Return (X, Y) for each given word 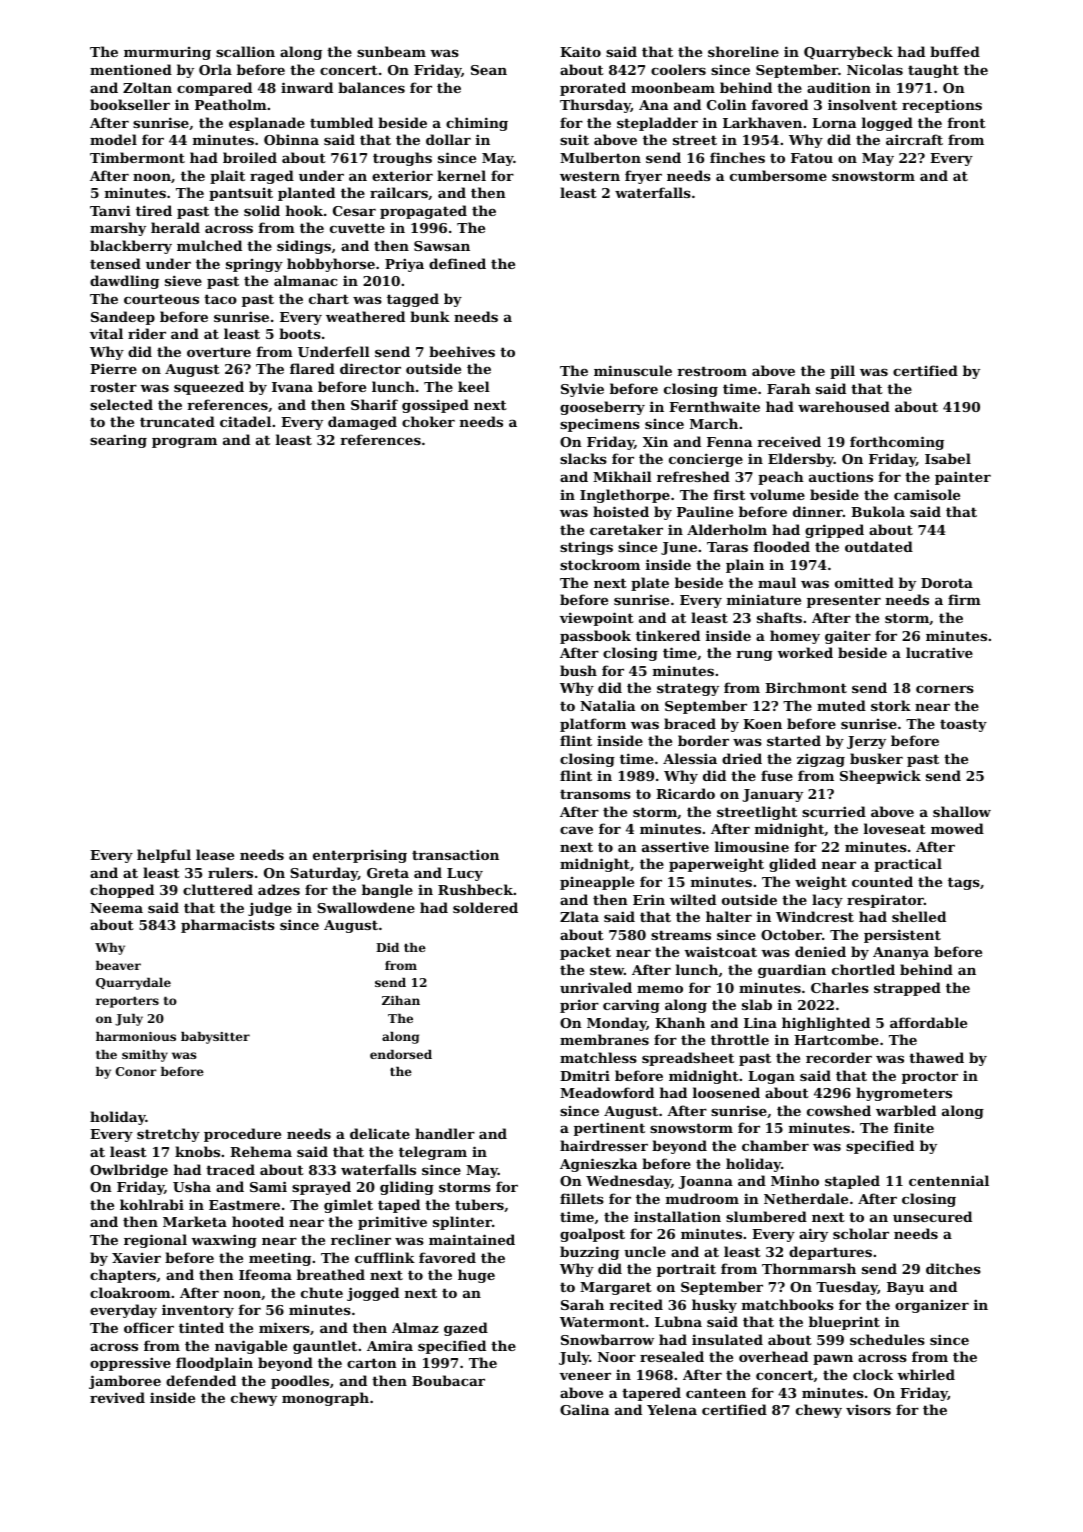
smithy (145, 1056)
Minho (795, 1180)
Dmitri (585, 1075)
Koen (762, 724)
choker (428, 421)
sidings (304, 247)
